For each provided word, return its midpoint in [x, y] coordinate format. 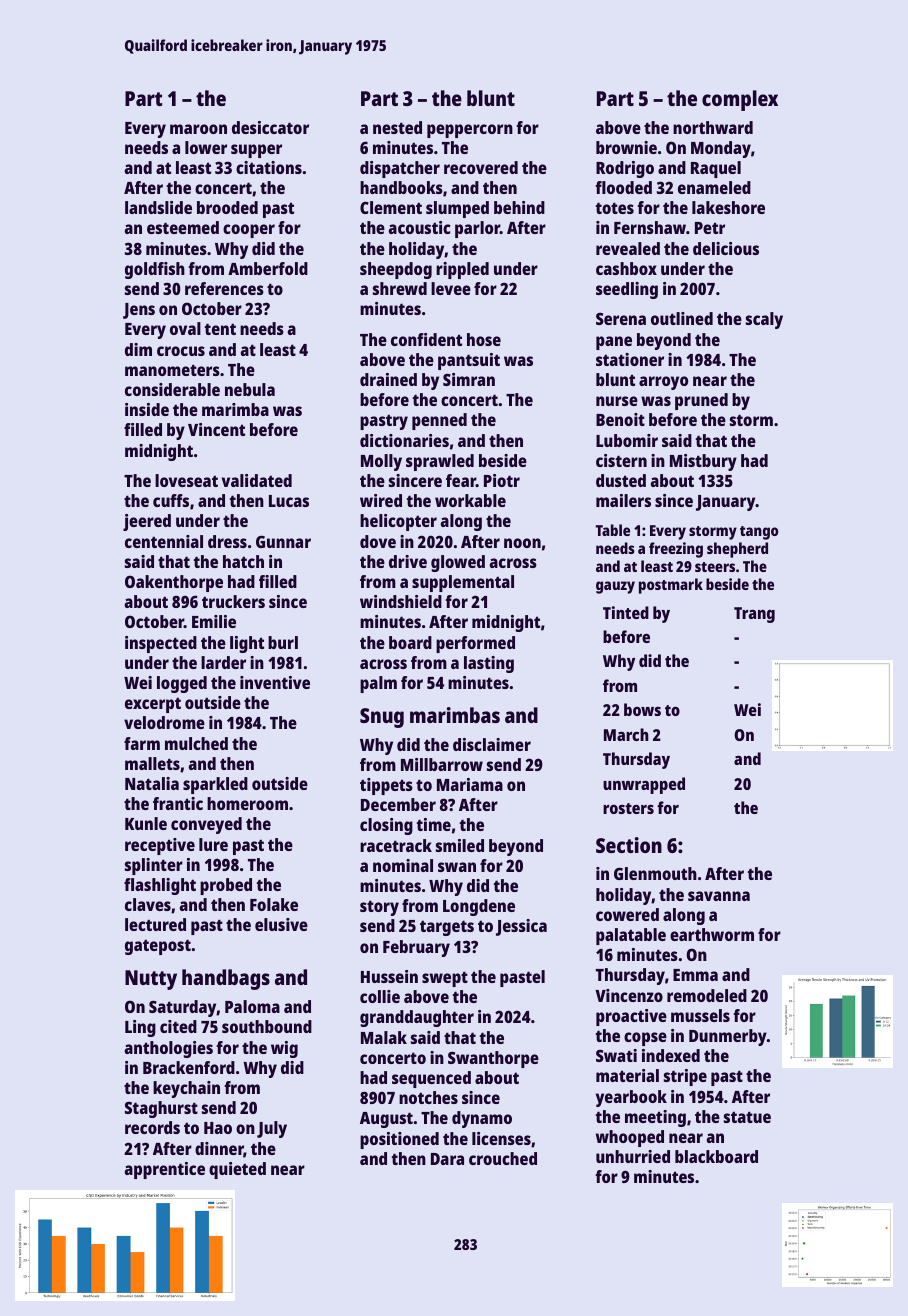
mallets [152, 763]
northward [713, 127]
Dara [447, 1159]
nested [397, 127]
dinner [219, 1150]
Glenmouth [655, 873]
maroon [198, 129]
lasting [489, 664]
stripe [685, 1077]
